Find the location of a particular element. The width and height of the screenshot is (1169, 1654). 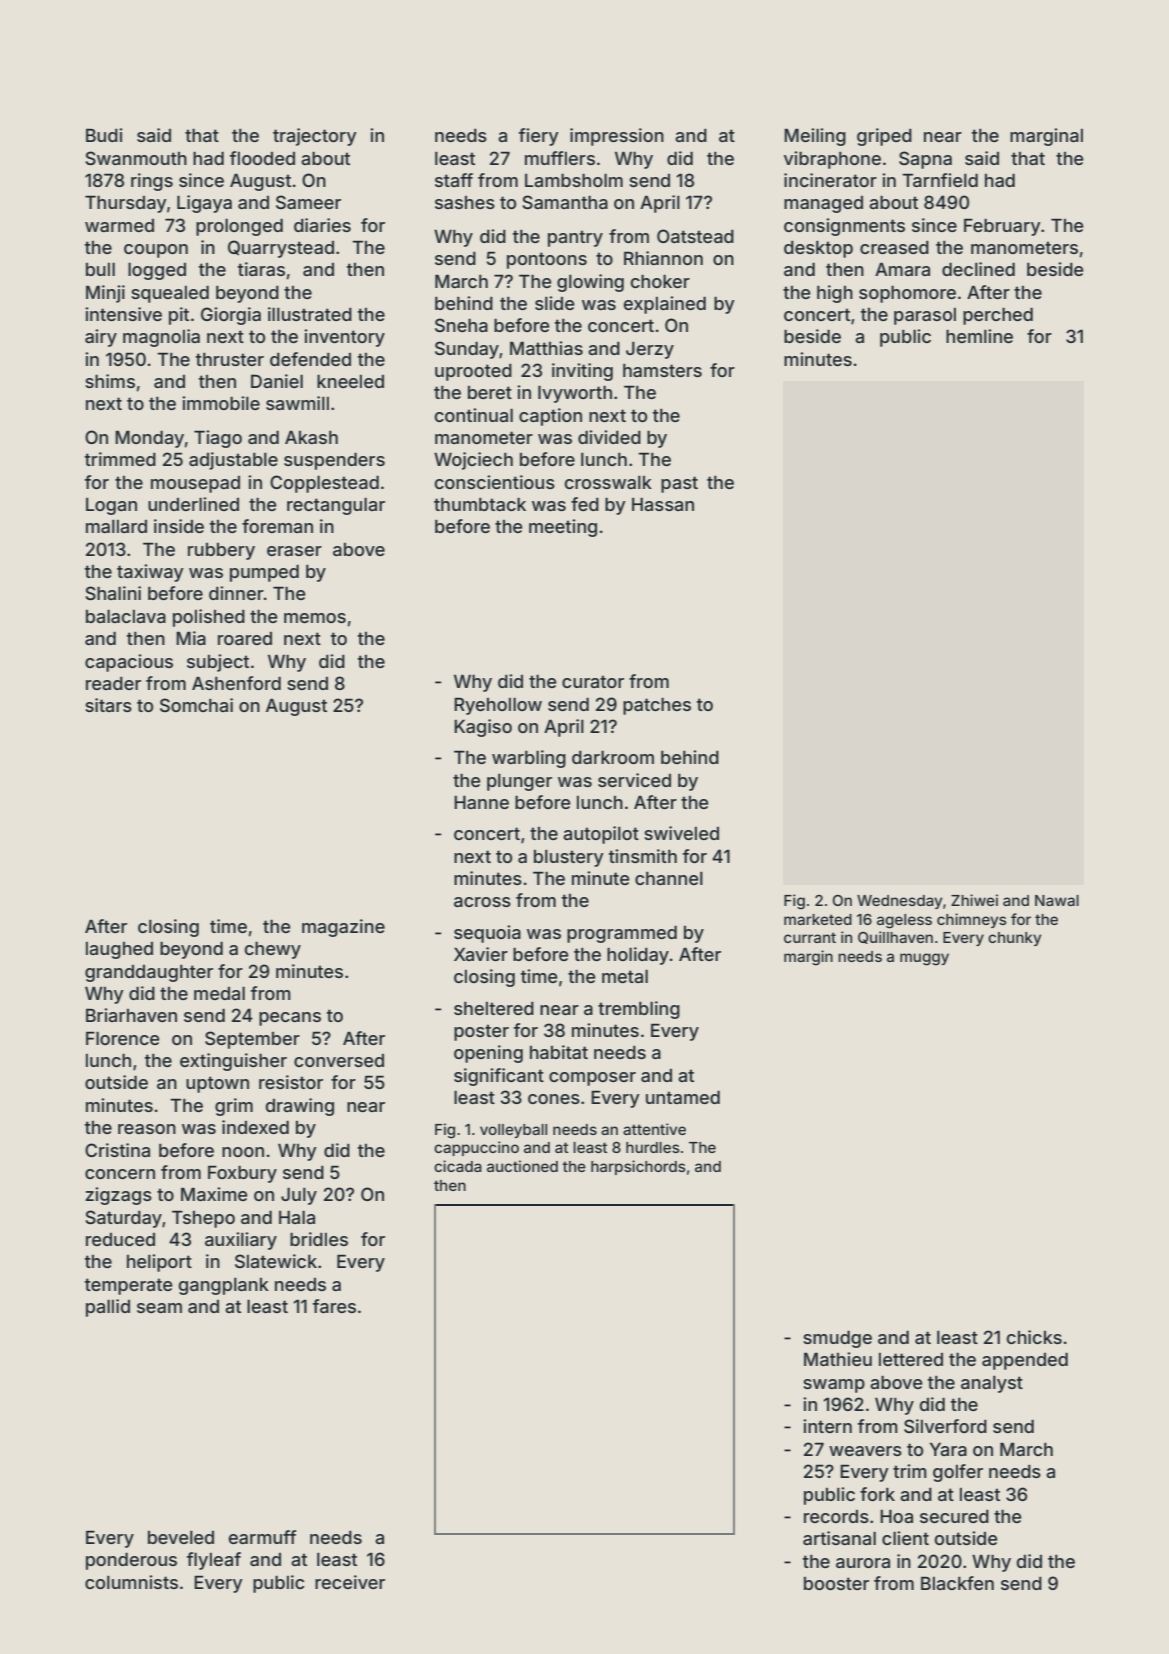

earmuff is located at coordinates (262, 1537).
